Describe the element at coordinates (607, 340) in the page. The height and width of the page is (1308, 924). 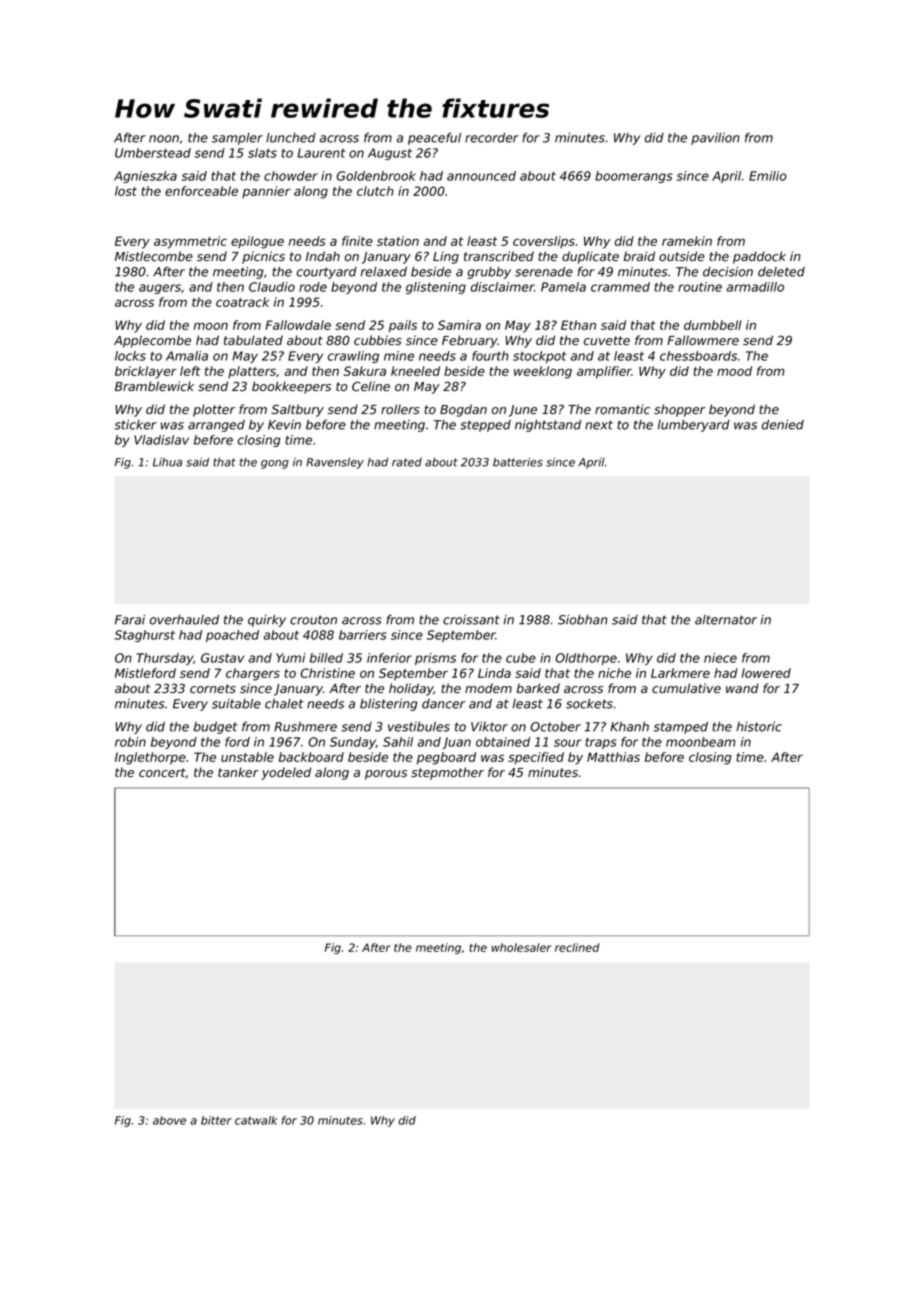
I see `cuvette` at that location.
